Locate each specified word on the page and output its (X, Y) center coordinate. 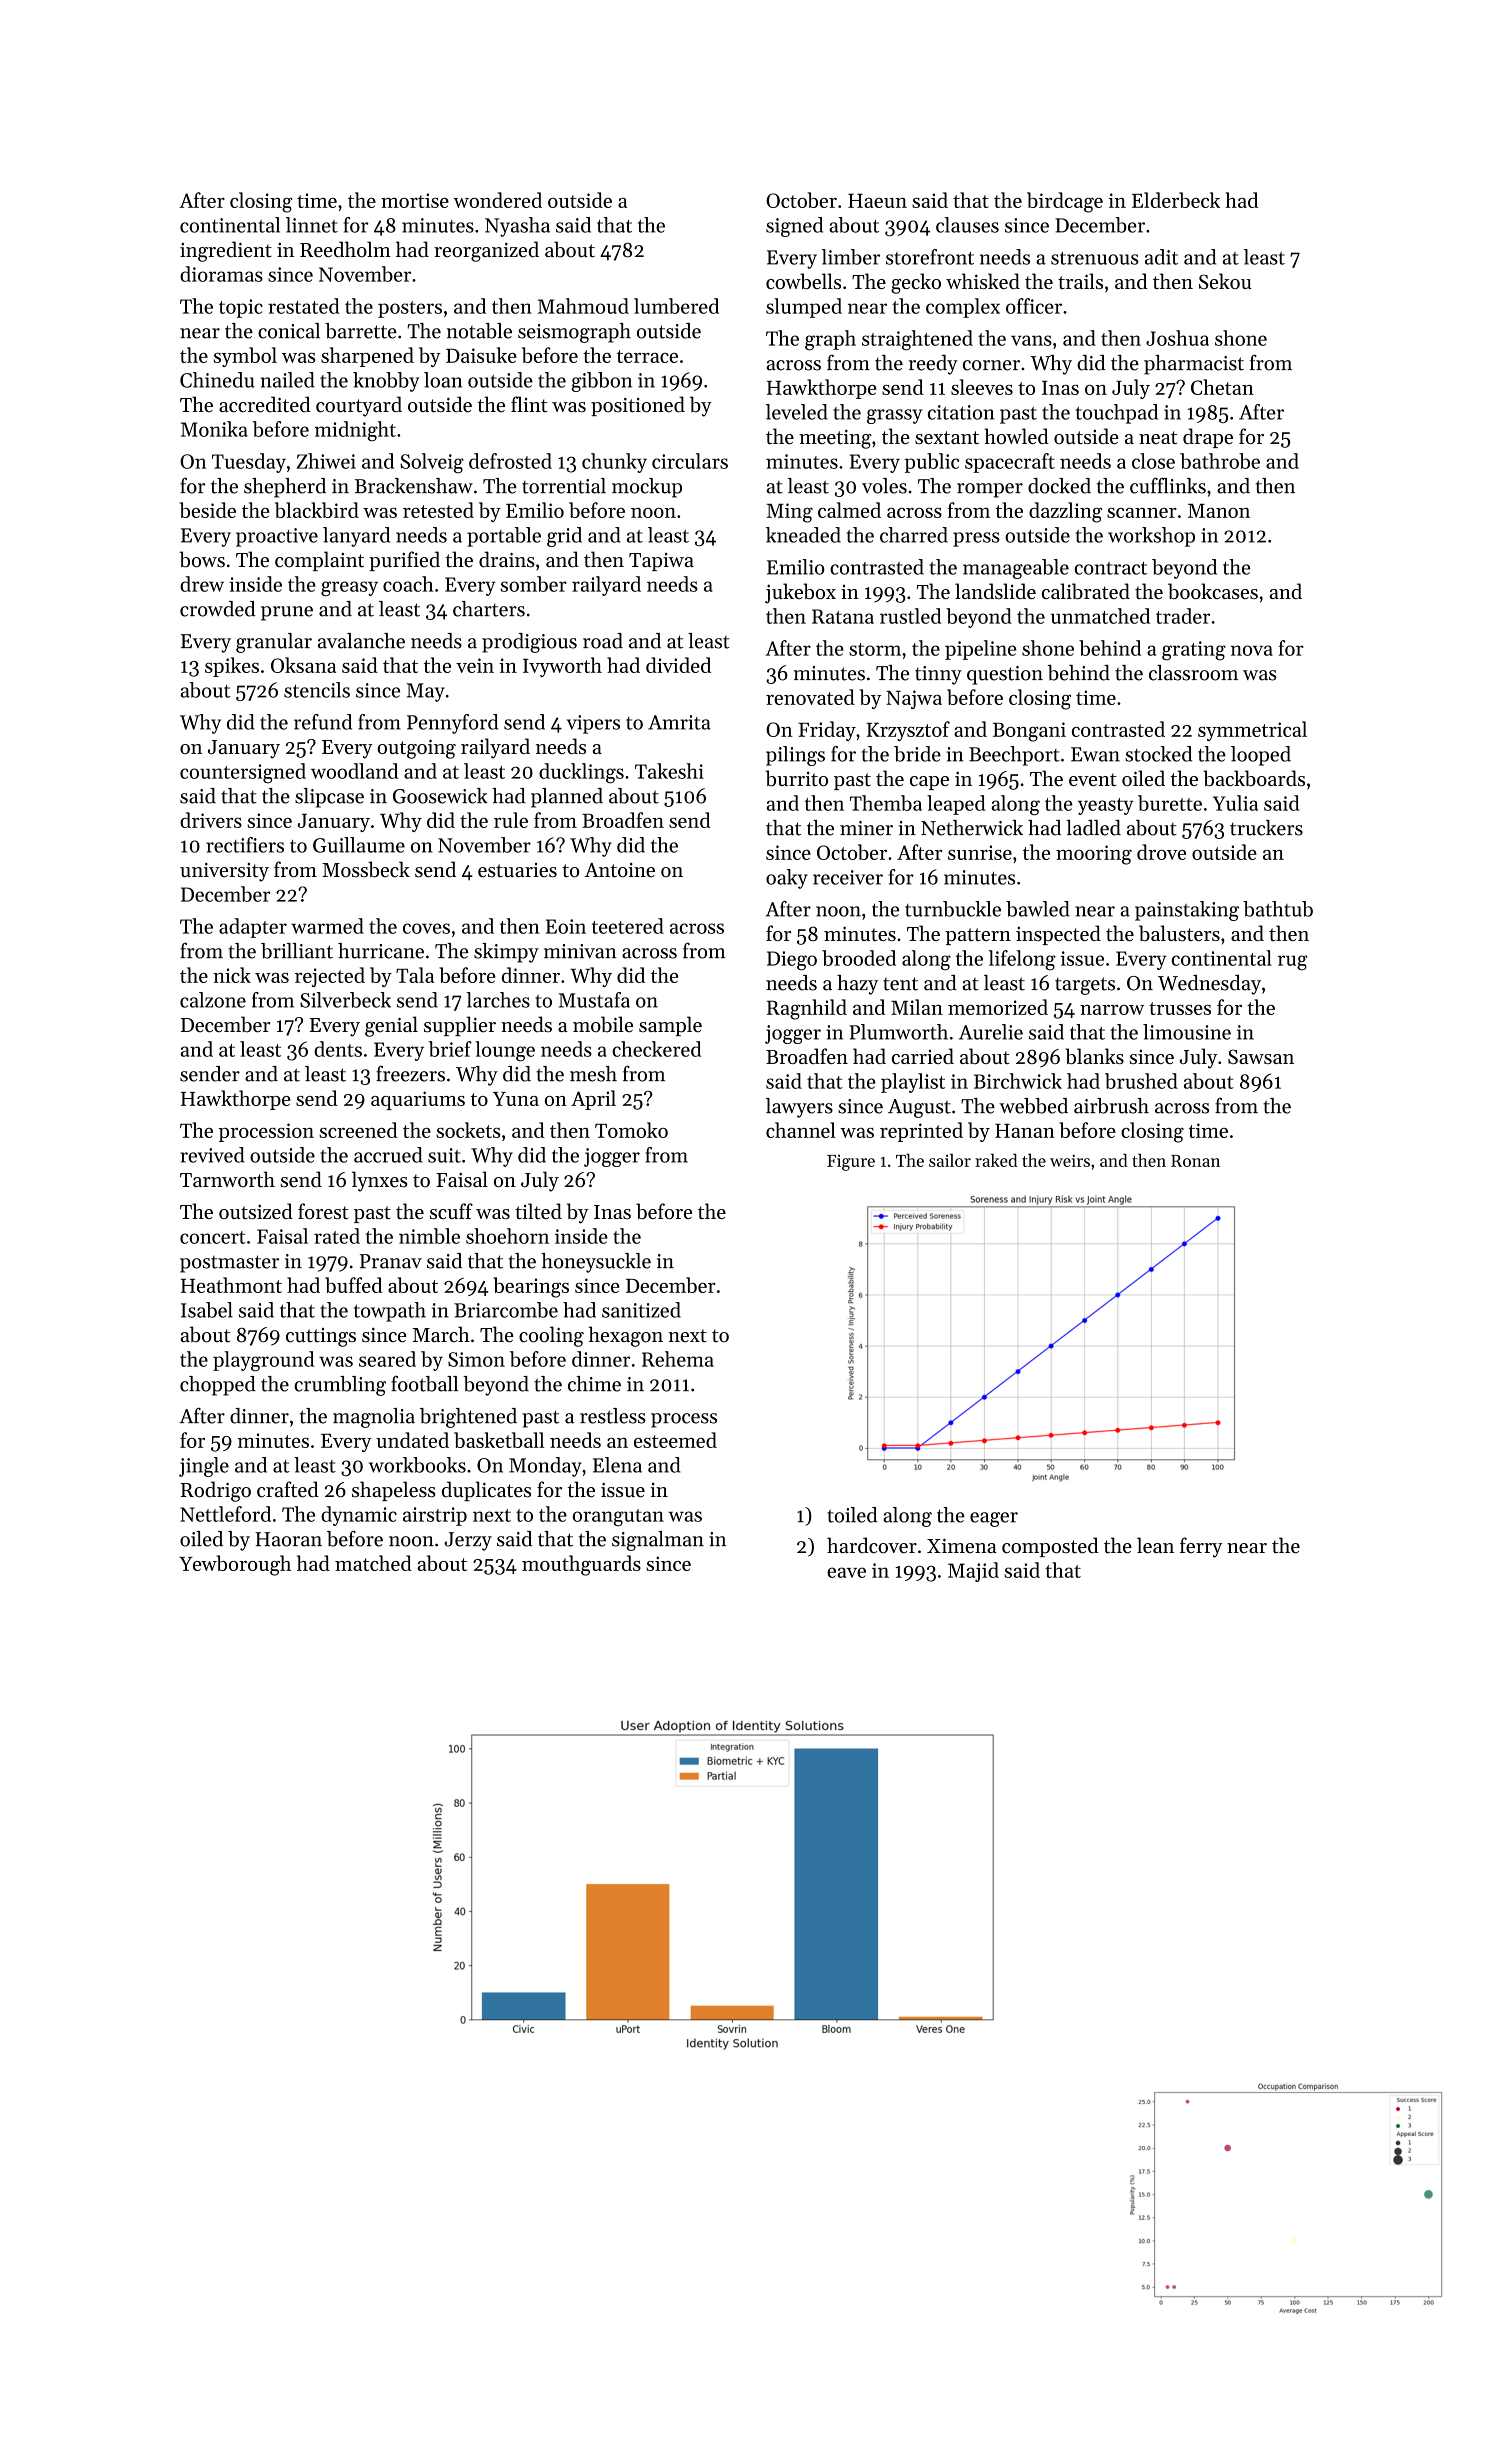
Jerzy (468, 1541)
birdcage (1065, 202)
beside (208, 510)
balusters (1179, 933)
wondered (497, 200)
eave (846, 1572)
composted (1050, 1547)
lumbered (676, 306)
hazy (857, 985)
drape (1208, 438)
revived (212, 1155)
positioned (638, 406)
